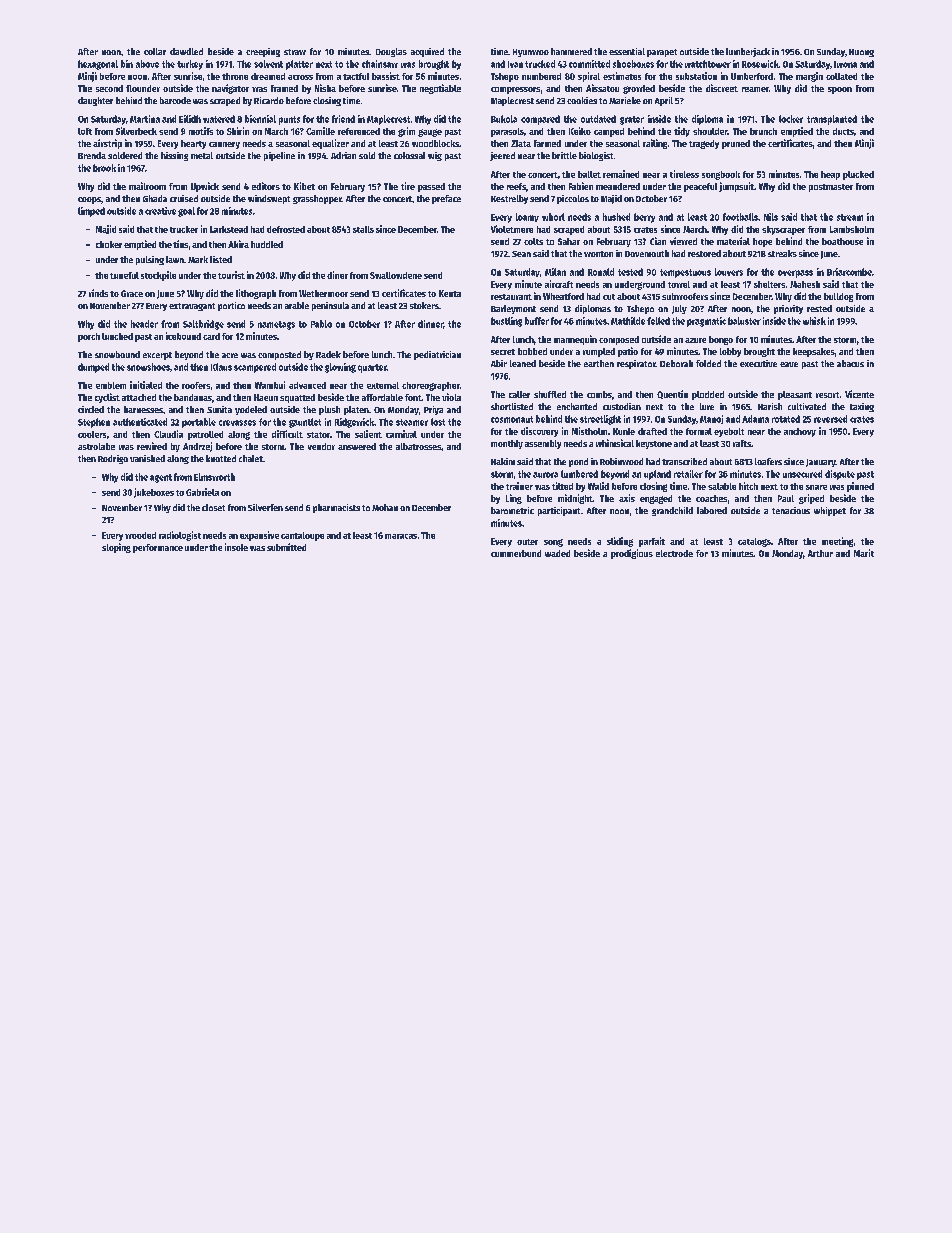 The image size is (952, 1233). I want to click on Huong, so click(861, 53).
